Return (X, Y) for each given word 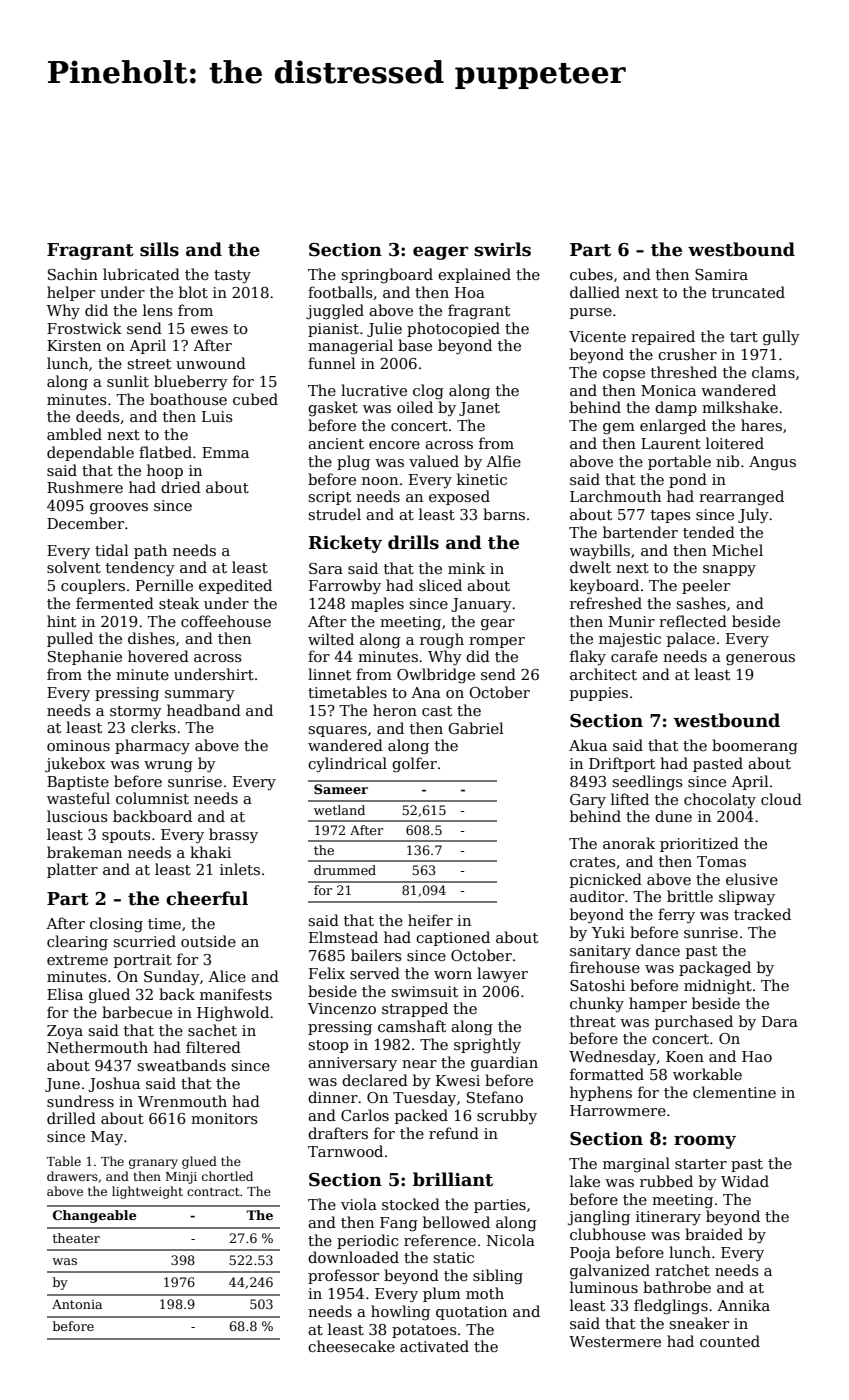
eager (440, 253)
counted (730, 1341)
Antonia (77, 1304)
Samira (721, 274)
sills (159, 249)
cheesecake (351, 1346)
